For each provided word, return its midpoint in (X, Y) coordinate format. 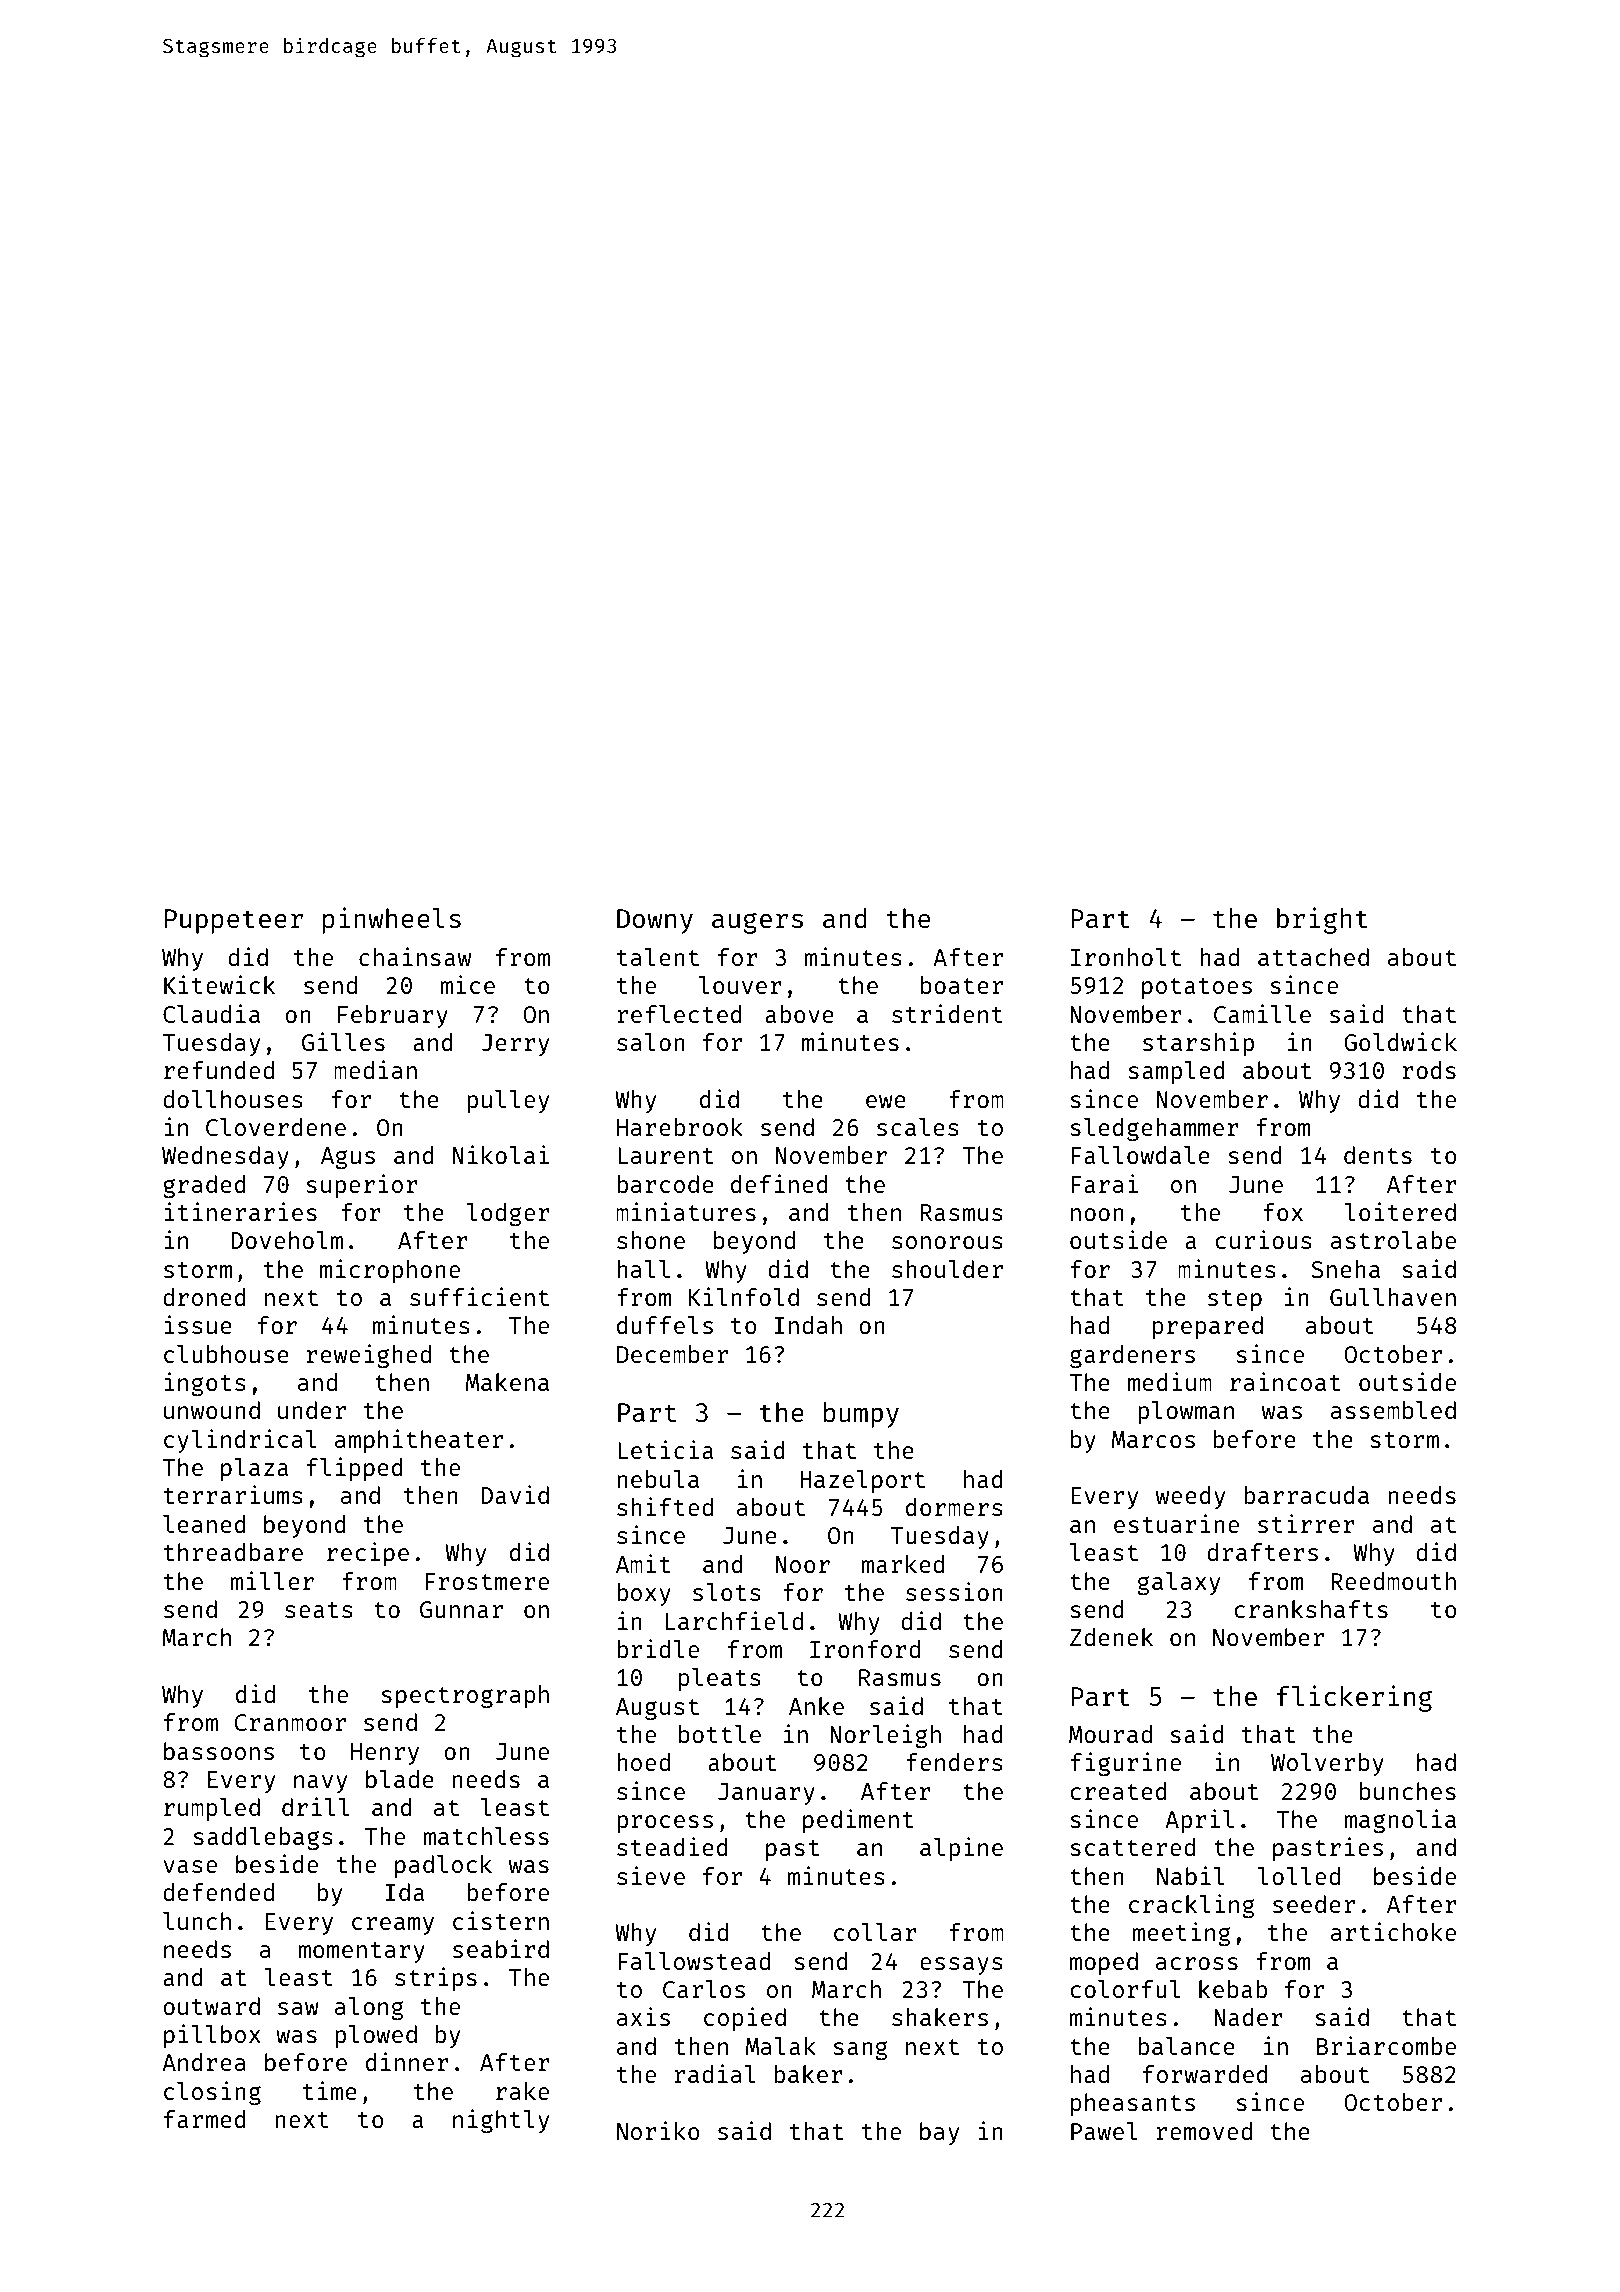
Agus (348, 1158)
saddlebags (263, 1838)
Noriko (658, 2130)
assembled (1393, 1410)
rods (1429, 1070)
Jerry (515, 1045)
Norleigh (885, 1736)
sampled (1176, 1072)
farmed (205, 2119)
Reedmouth (1393, 1581)
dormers (954, 1507)
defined (779, 1183)
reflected (679, 1014)
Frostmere (487, 1581)
